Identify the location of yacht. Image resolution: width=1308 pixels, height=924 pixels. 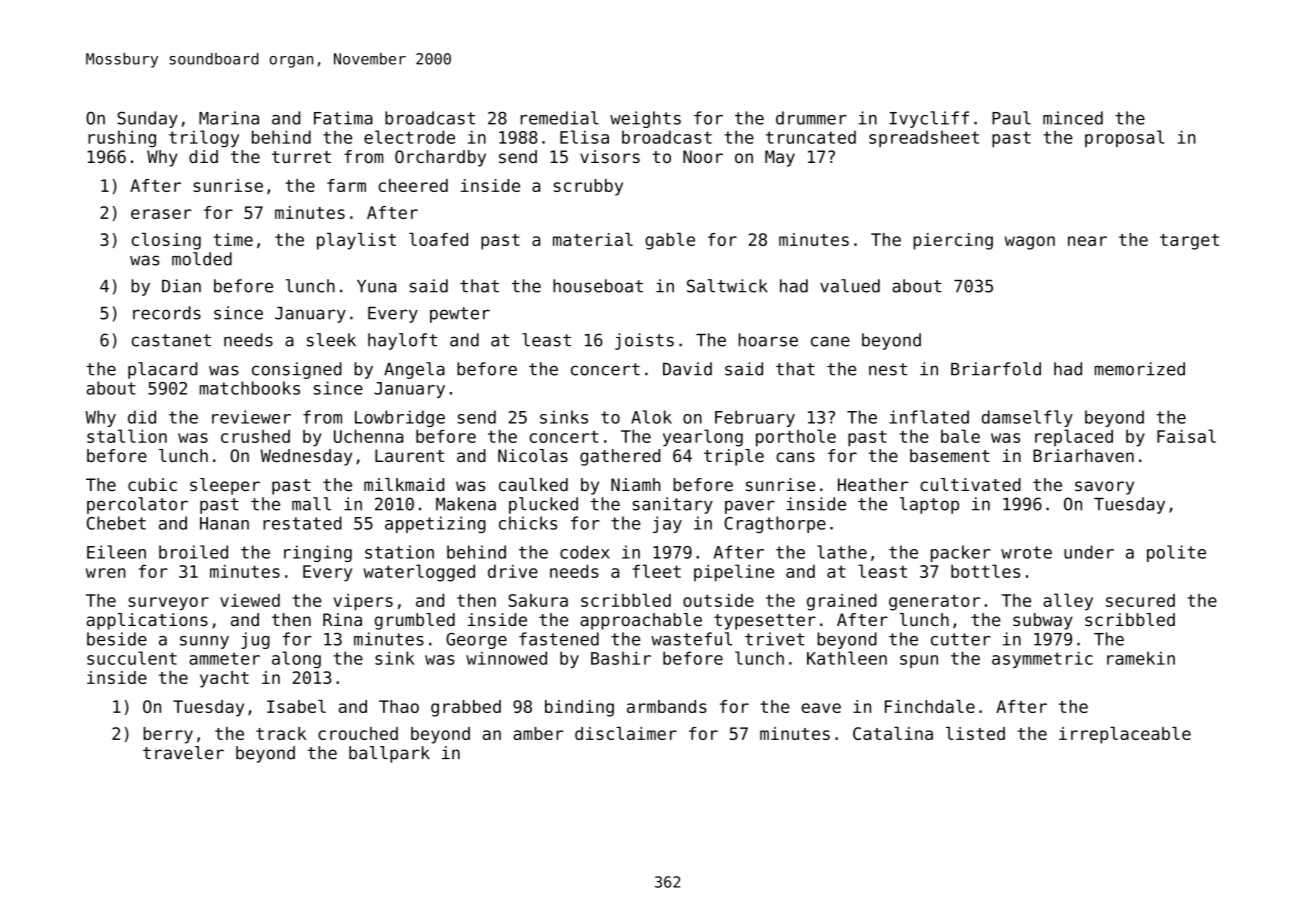
(224, 679).
